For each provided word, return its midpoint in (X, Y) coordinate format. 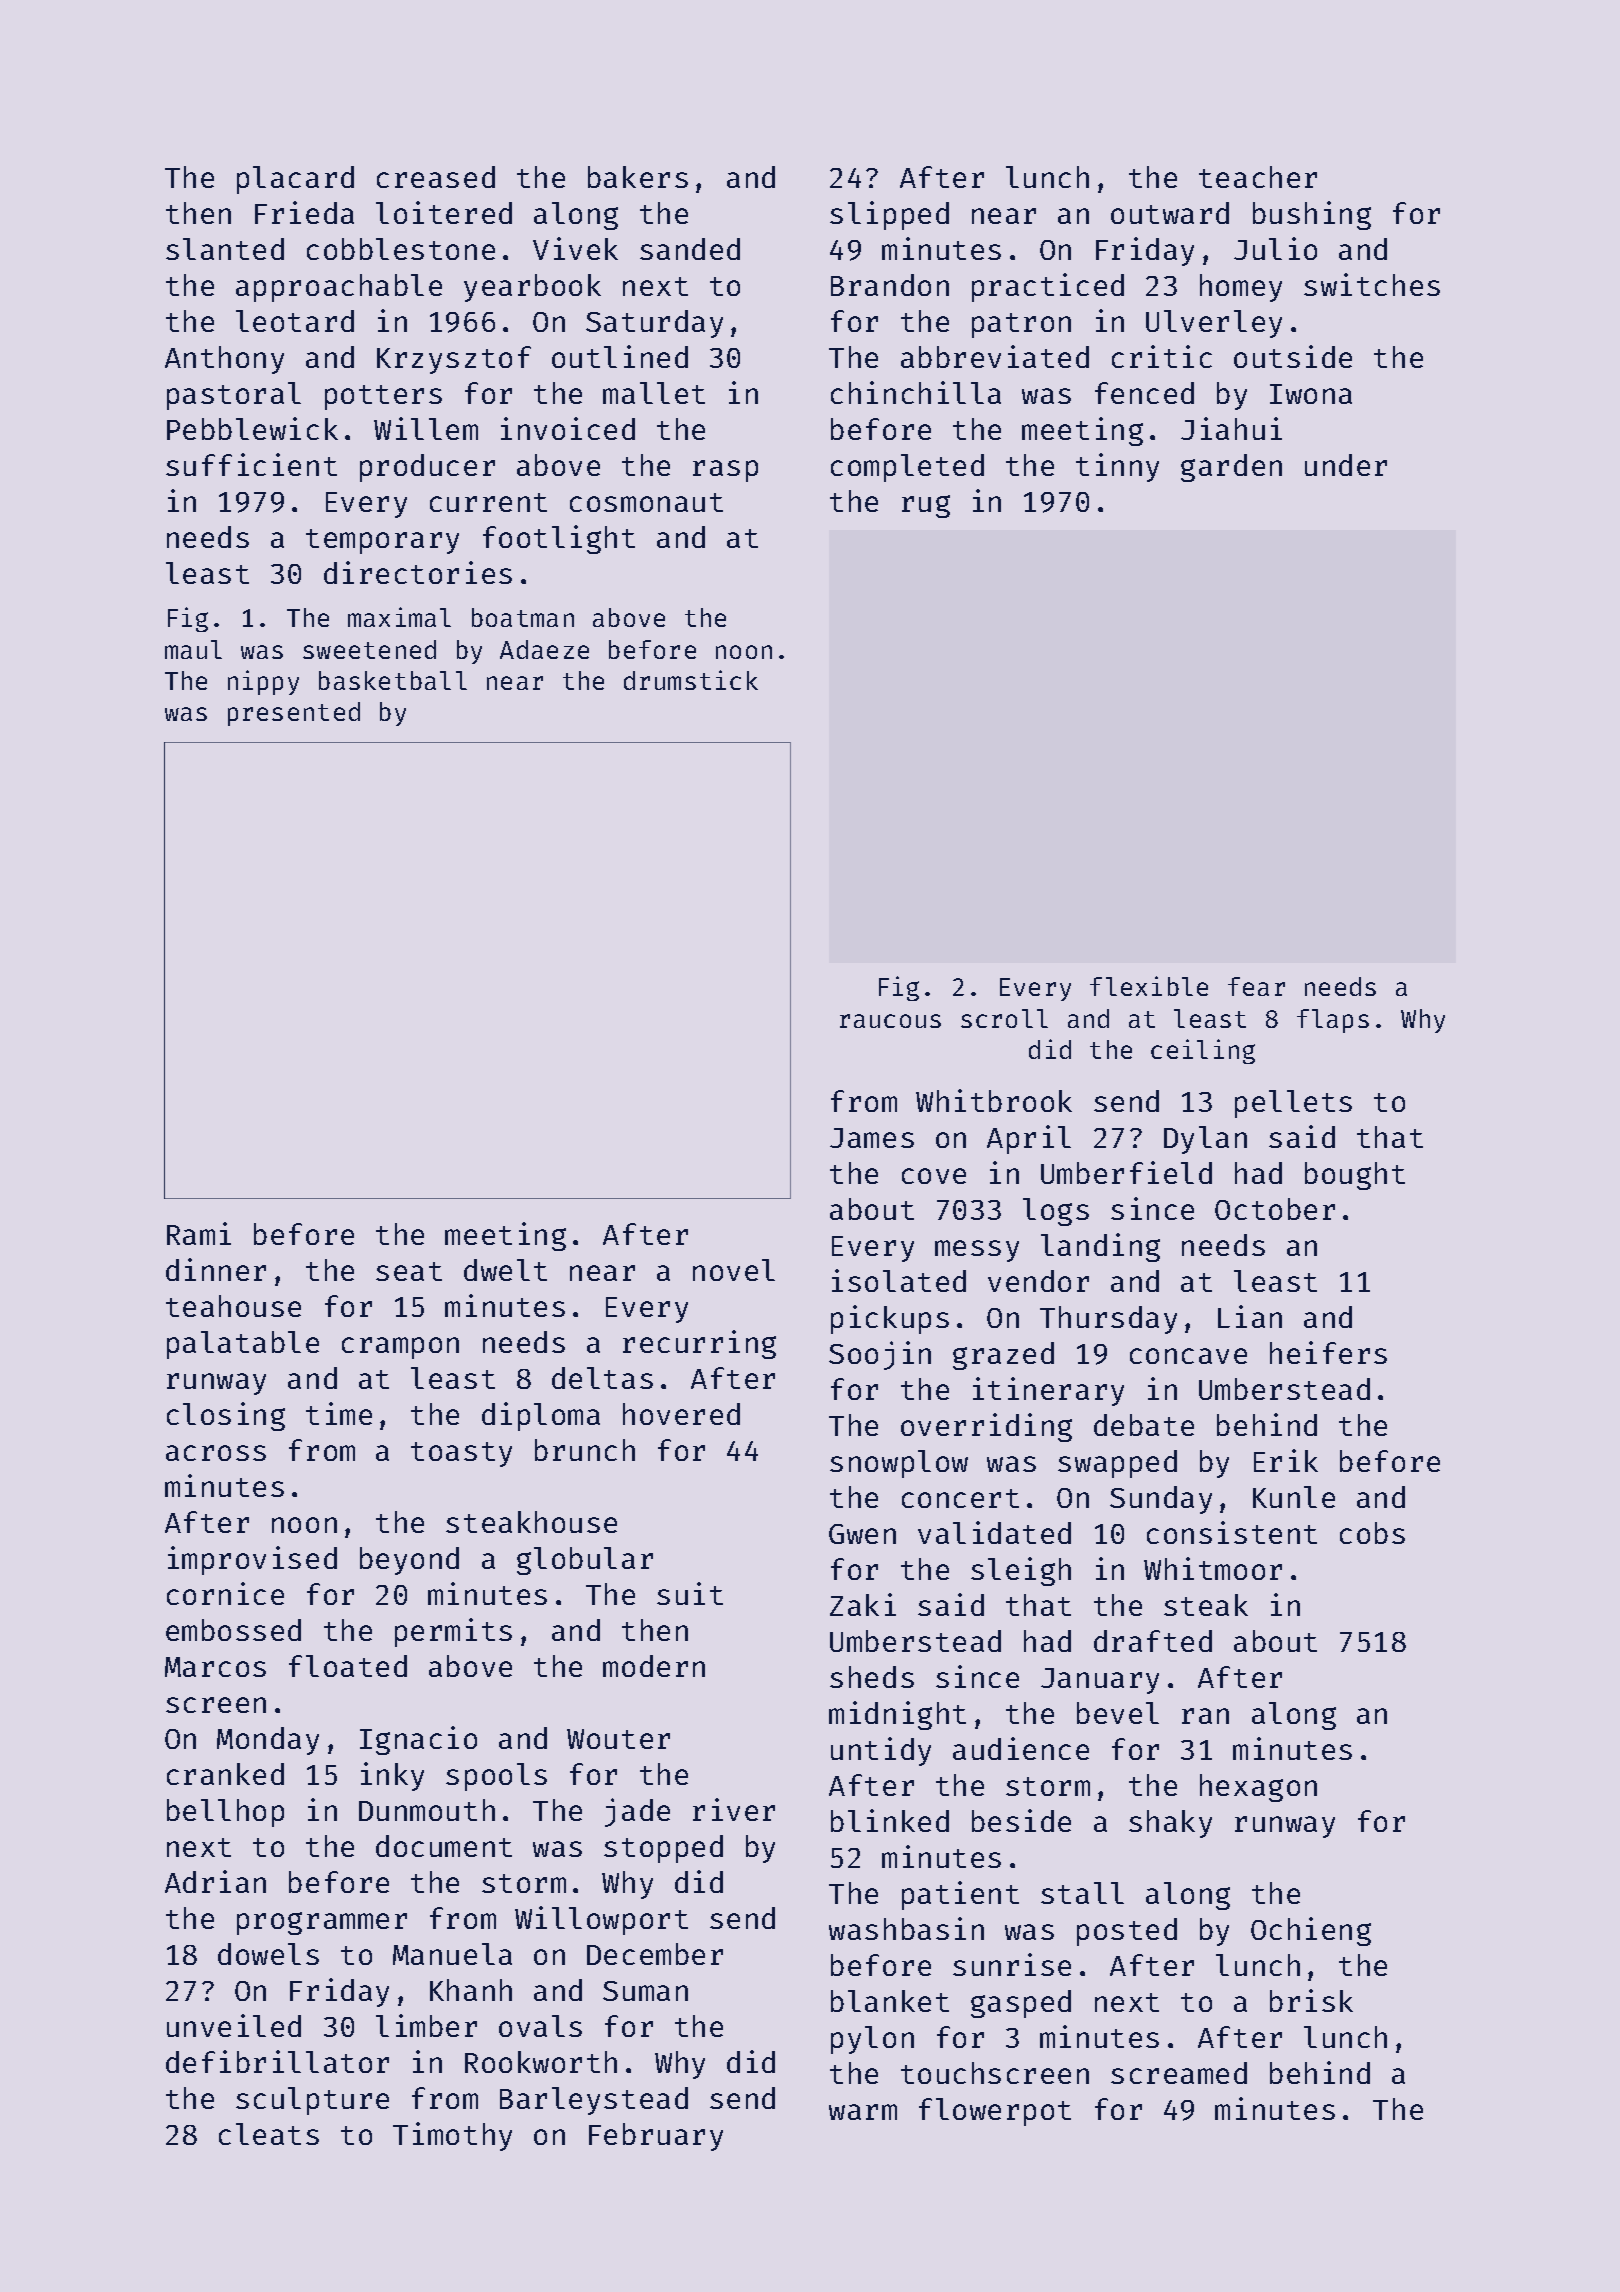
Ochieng (1311, 1931)
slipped (889, 215)
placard (295, 180)
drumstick (691, 680)
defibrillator (277, 2061)
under (1346, 465)
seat (409, 1271)
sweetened (369, 649)
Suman (645, 1991)
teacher (1258, 177)
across (216, 1453)
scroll (1004, 1018)
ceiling (1203, 1051)
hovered (681, 1414)
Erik (1286, 1460)
